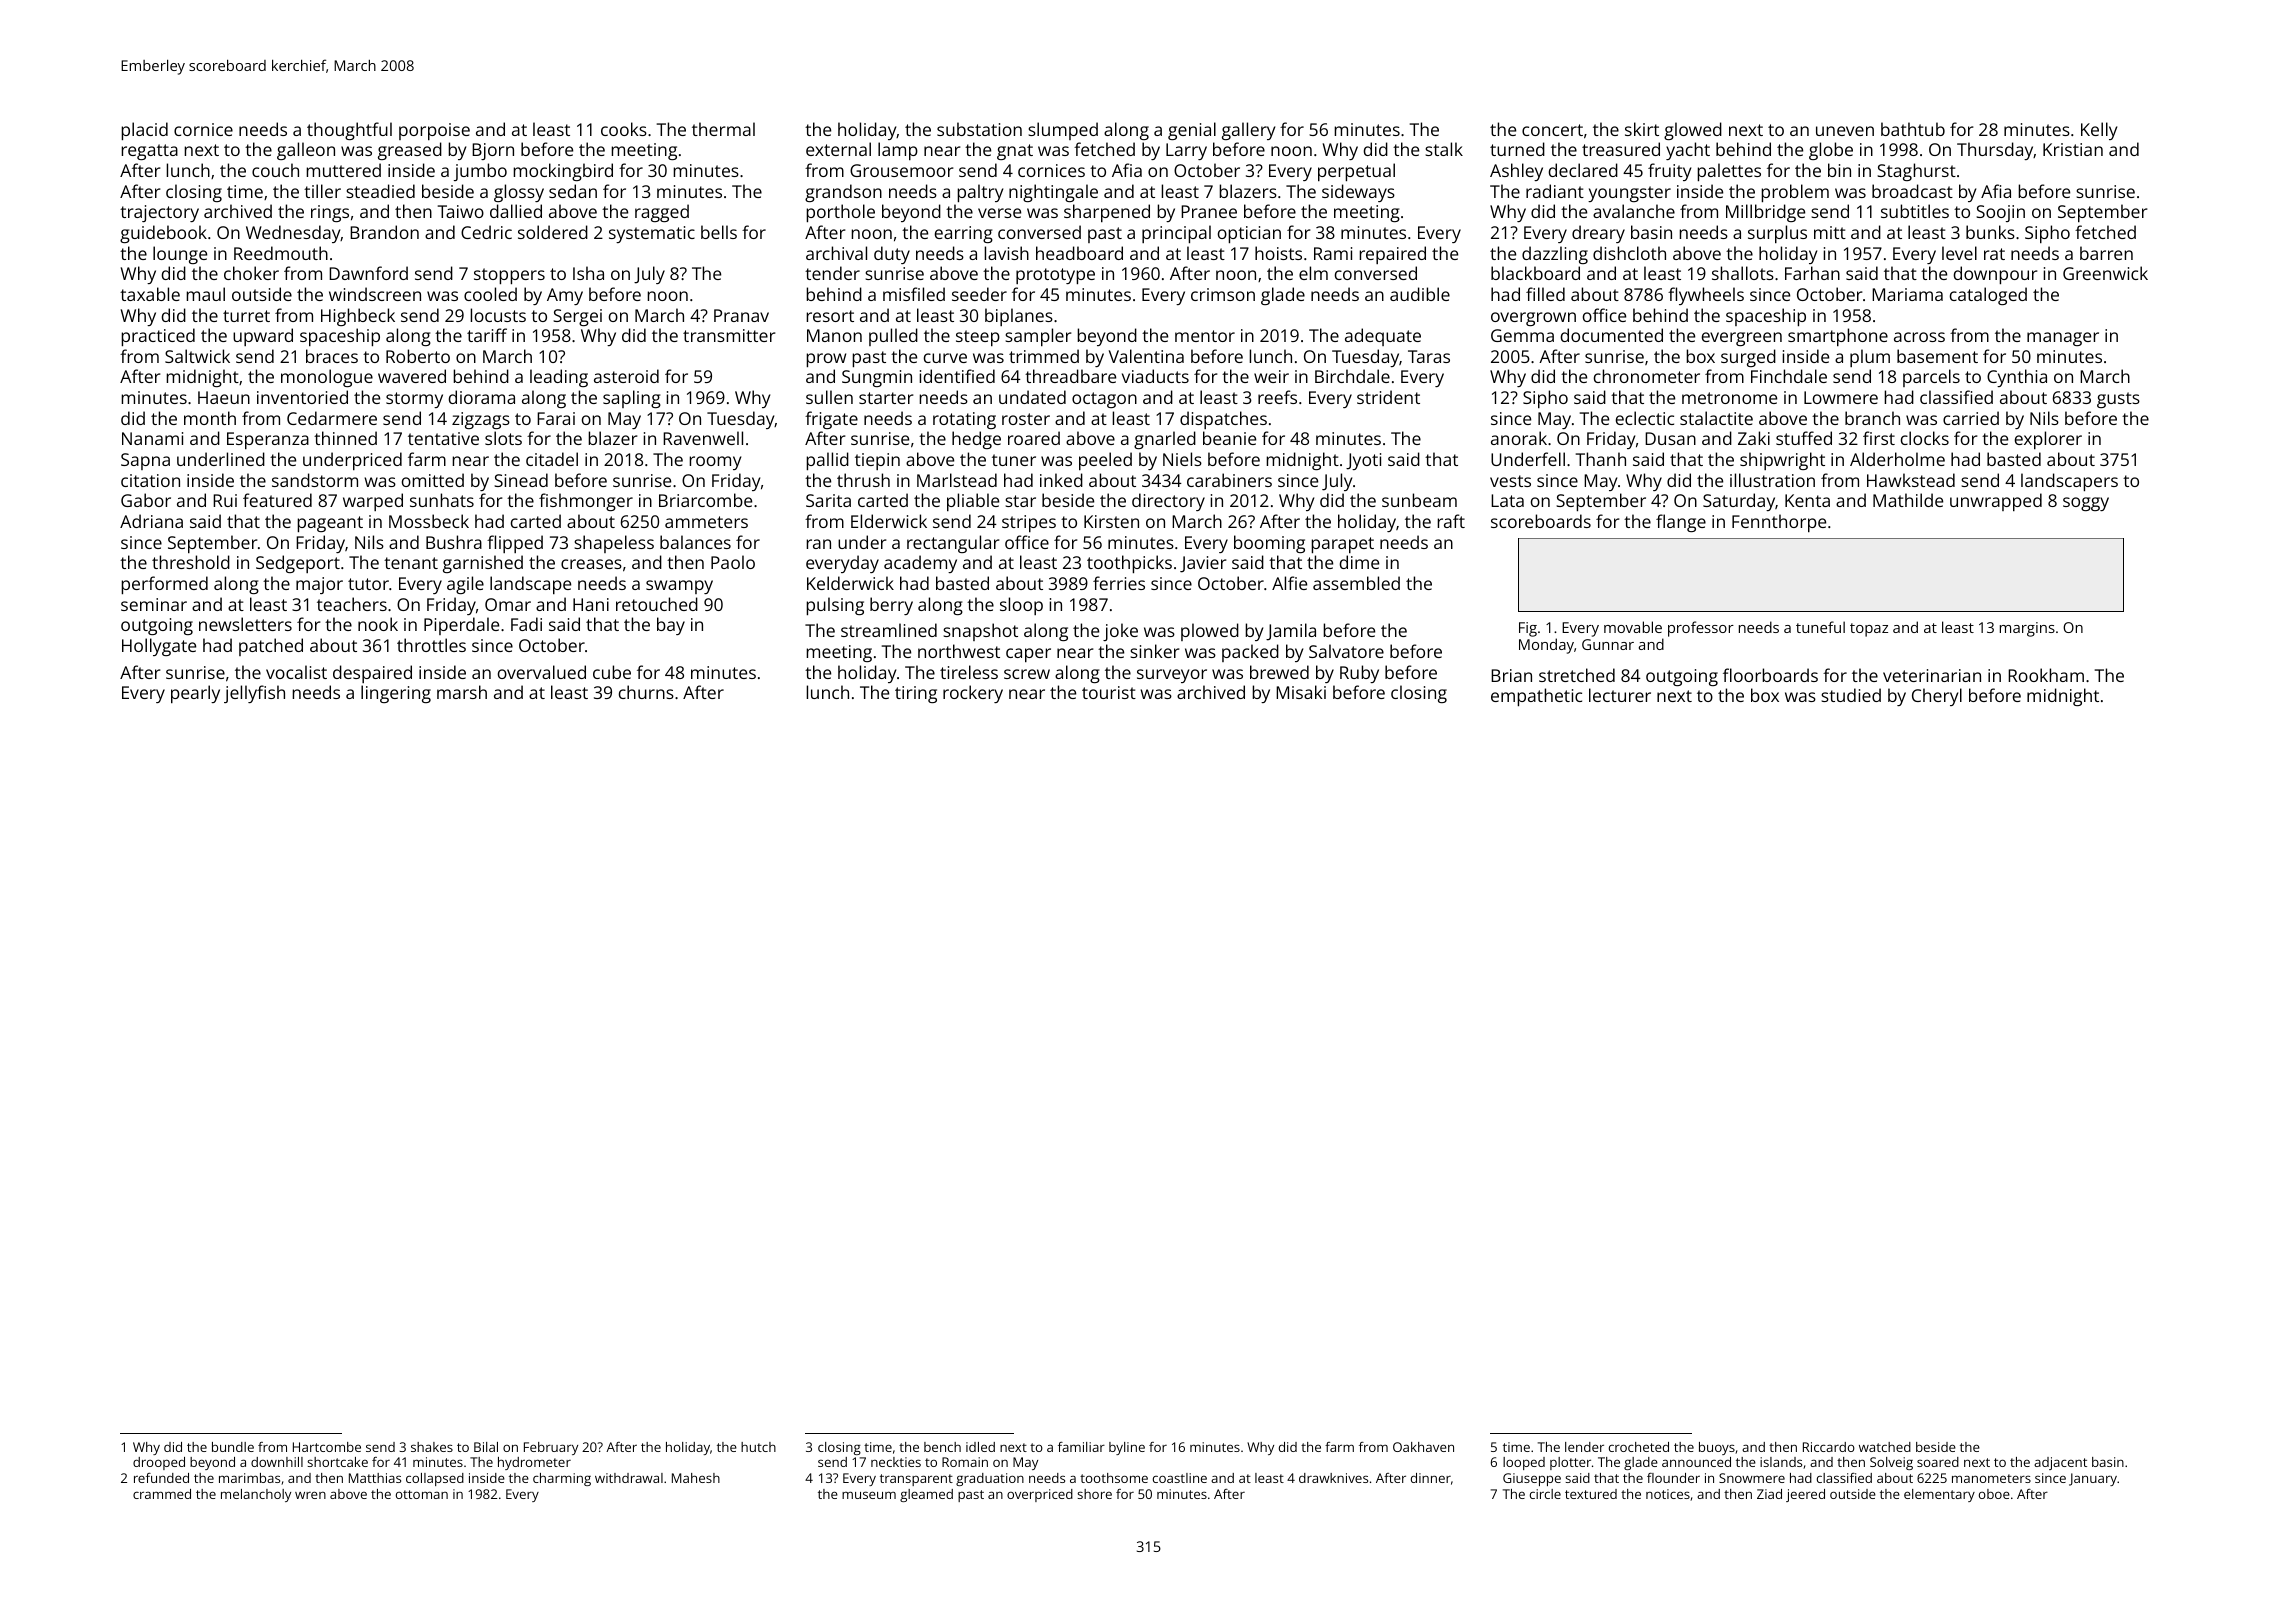 The width and height of the image is (2272, 1606). What do you see at coordinates (422, 1494) in the image?
I see `ottoman` at bounding box center [422, 1494].
